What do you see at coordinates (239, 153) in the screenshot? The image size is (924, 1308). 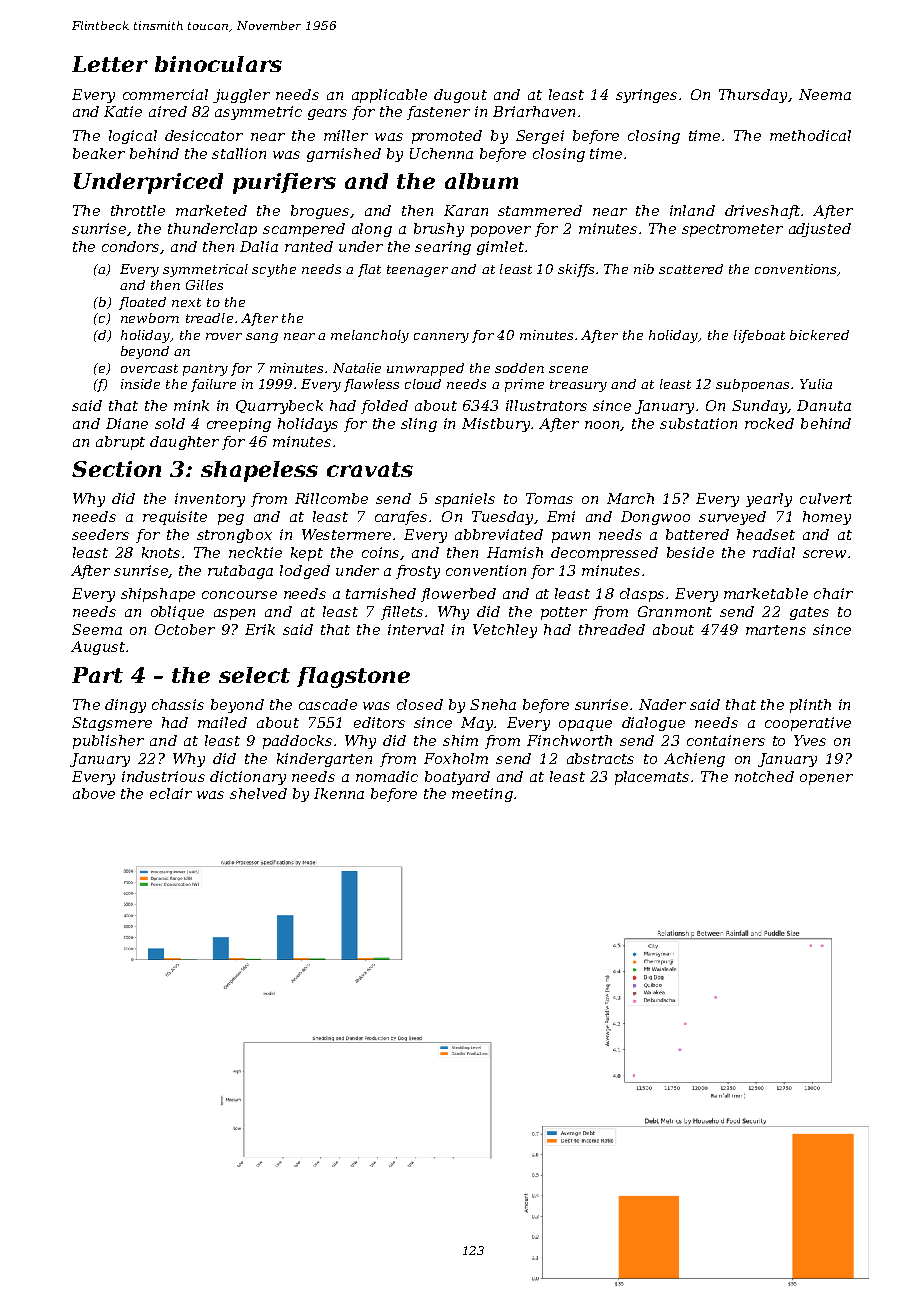 I see `stallion` at bounding box center [239, 153].
